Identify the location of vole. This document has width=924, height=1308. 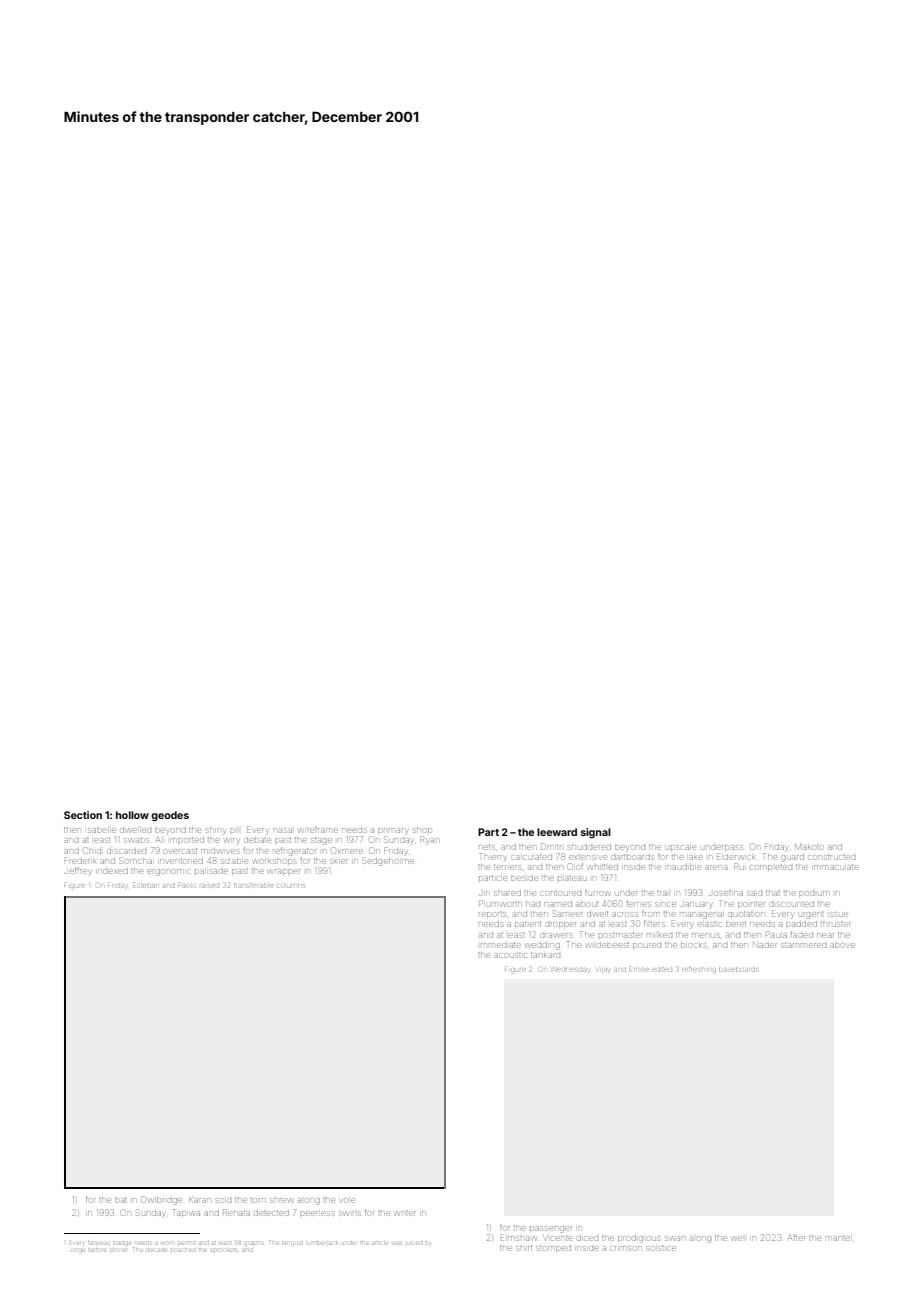
(347, 1200).
